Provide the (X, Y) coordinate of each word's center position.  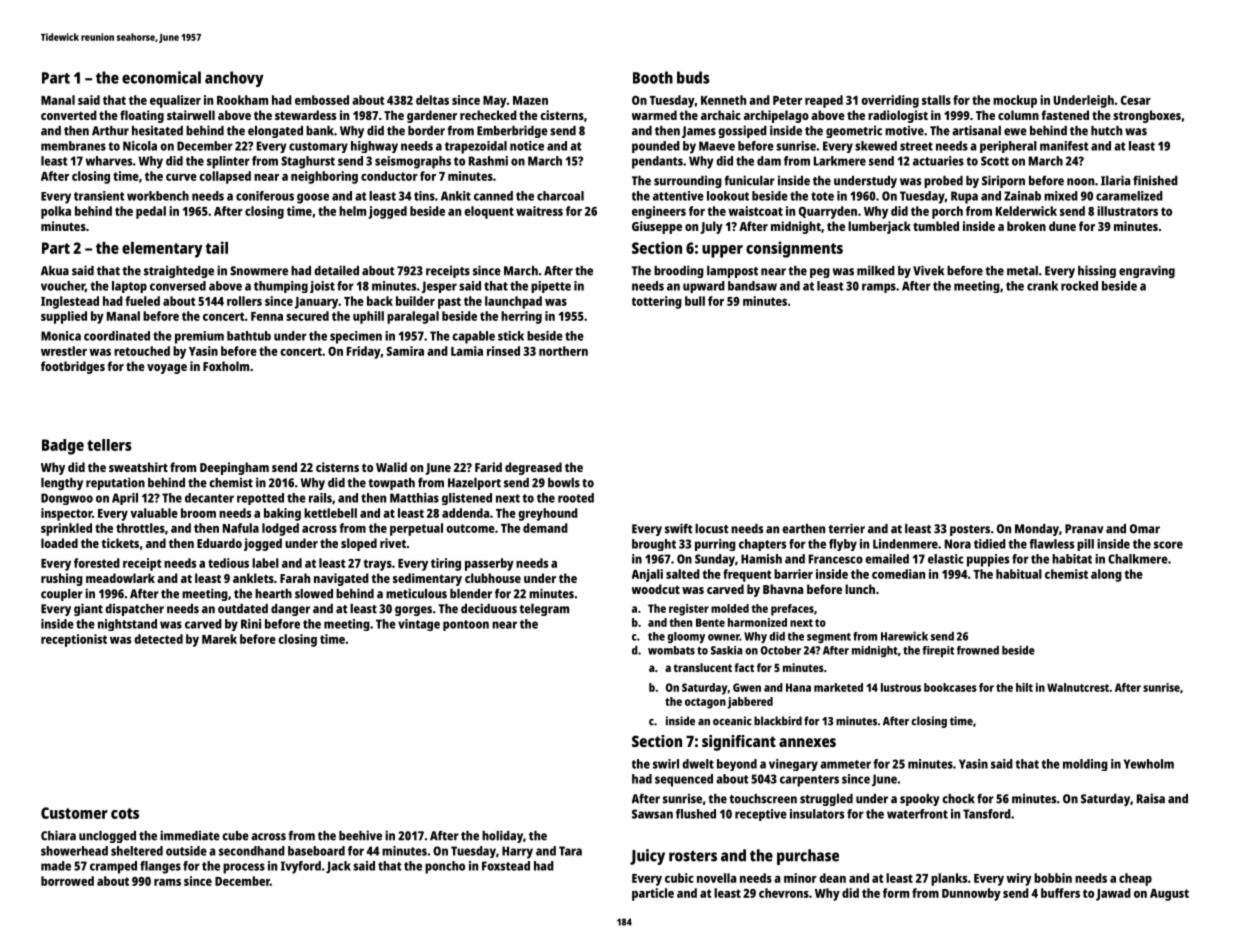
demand (545, 528)
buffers (1060, 893)
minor (800, 878)
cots (125, 813)
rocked (1079, 286)
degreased (533, 468)
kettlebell (330, 513)
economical (161, 77)
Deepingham (234, 468)
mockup (1015, 101)
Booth (653, 77)
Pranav (1084, 529)
